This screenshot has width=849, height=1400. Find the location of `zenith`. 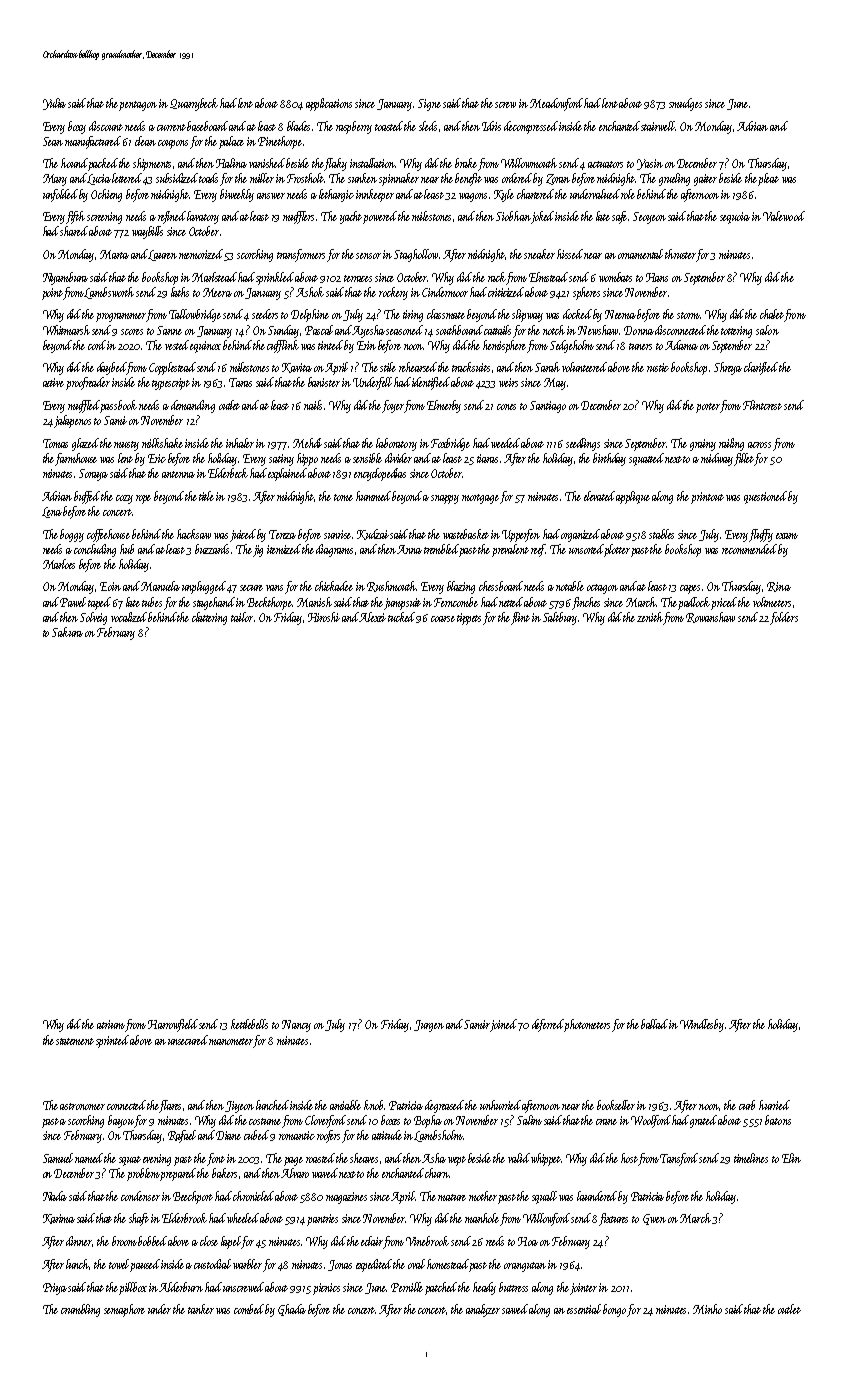

zenith is located at coordinates (650, 617).
